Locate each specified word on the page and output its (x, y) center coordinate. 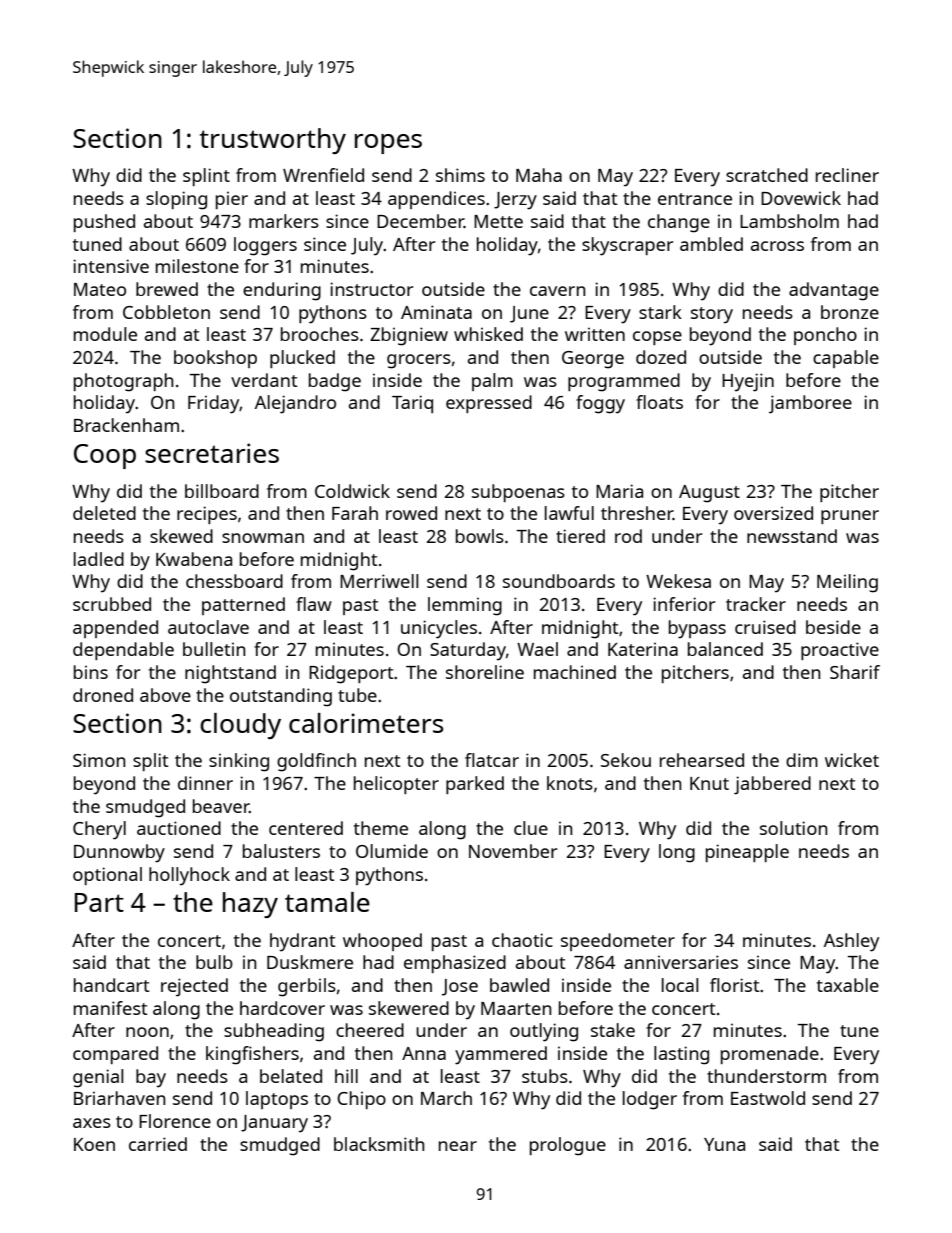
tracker (756, 604)
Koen (94, 1144)
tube (357, 695)
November (513, 851)
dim (802, 760)
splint (206, 177)
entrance (695, 199)
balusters (281, 851)
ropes (388, 144)
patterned (243, 606)
